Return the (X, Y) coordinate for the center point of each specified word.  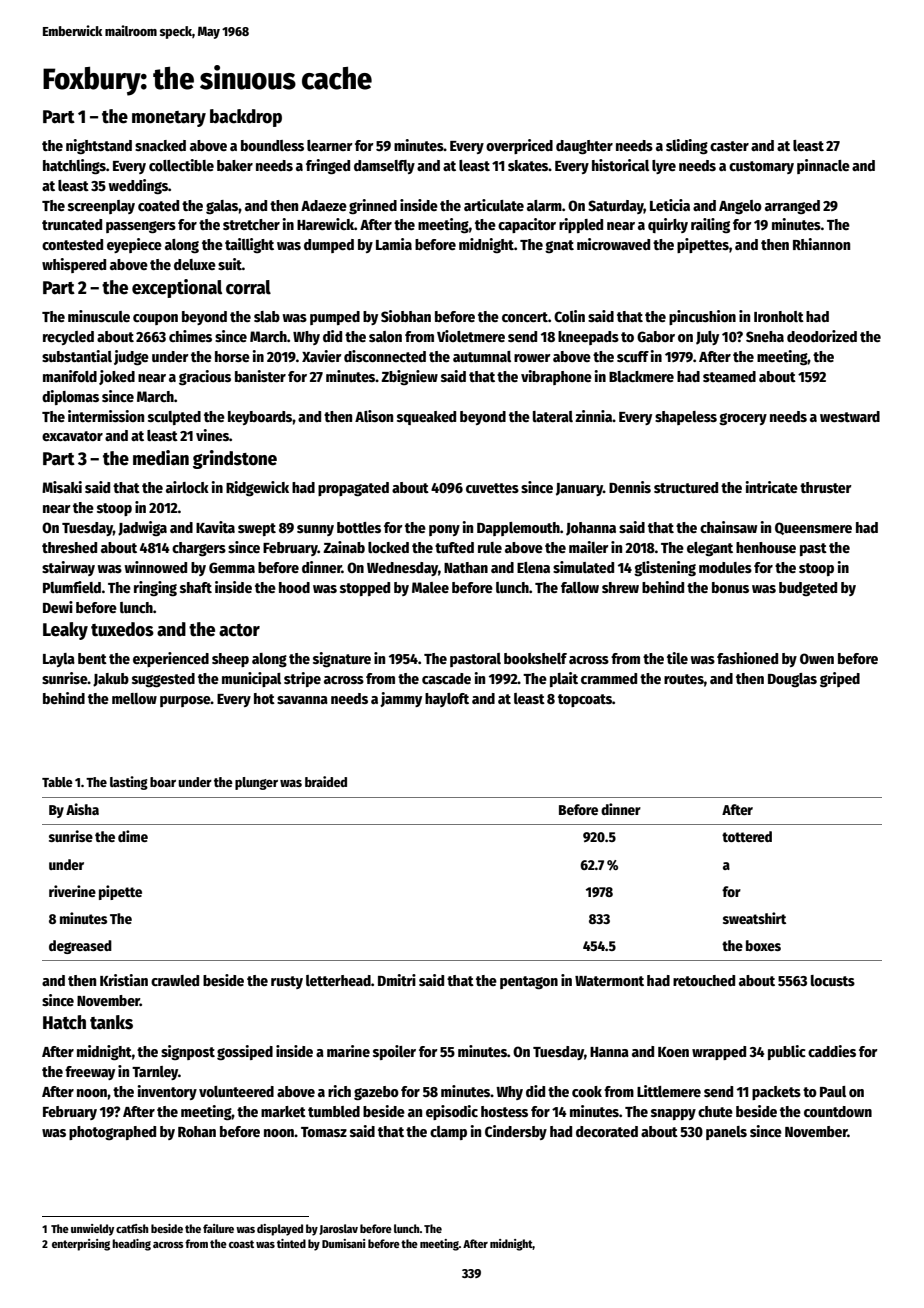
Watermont (609, 981)
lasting (129, 783)
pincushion (702, 317)
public (787, 1052)
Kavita (215, 527)
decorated (607, 1131)
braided (326, 781)
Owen (817, 658)
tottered (747, 836)
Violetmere (471, 336)
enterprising (81, 1245)
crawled (175, 980)
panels (726, 1133)
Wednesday (402, 569)
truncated (72, 224)
